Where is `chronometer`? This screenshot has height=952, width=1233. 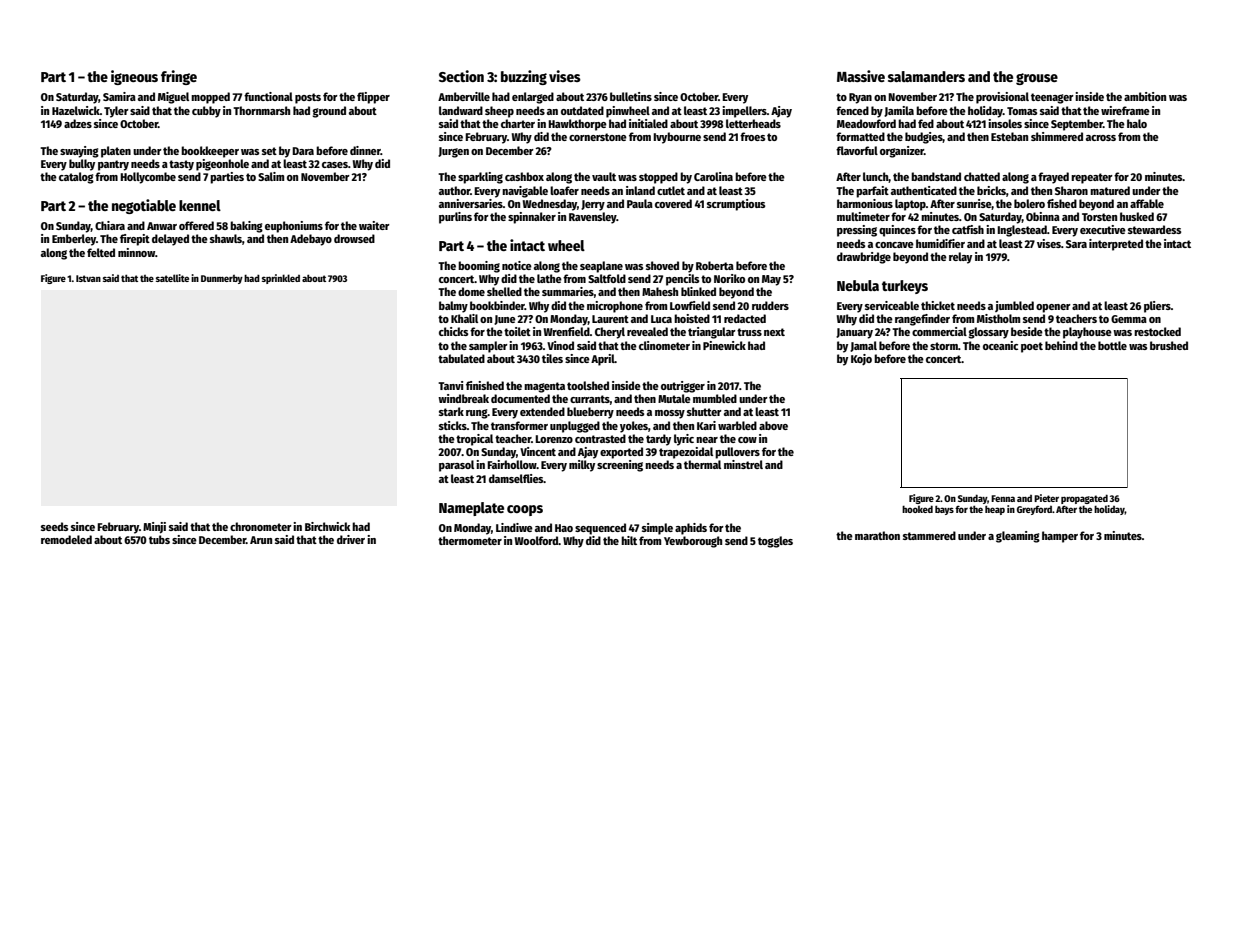
chronometer is located at coordinates (261, 526).
